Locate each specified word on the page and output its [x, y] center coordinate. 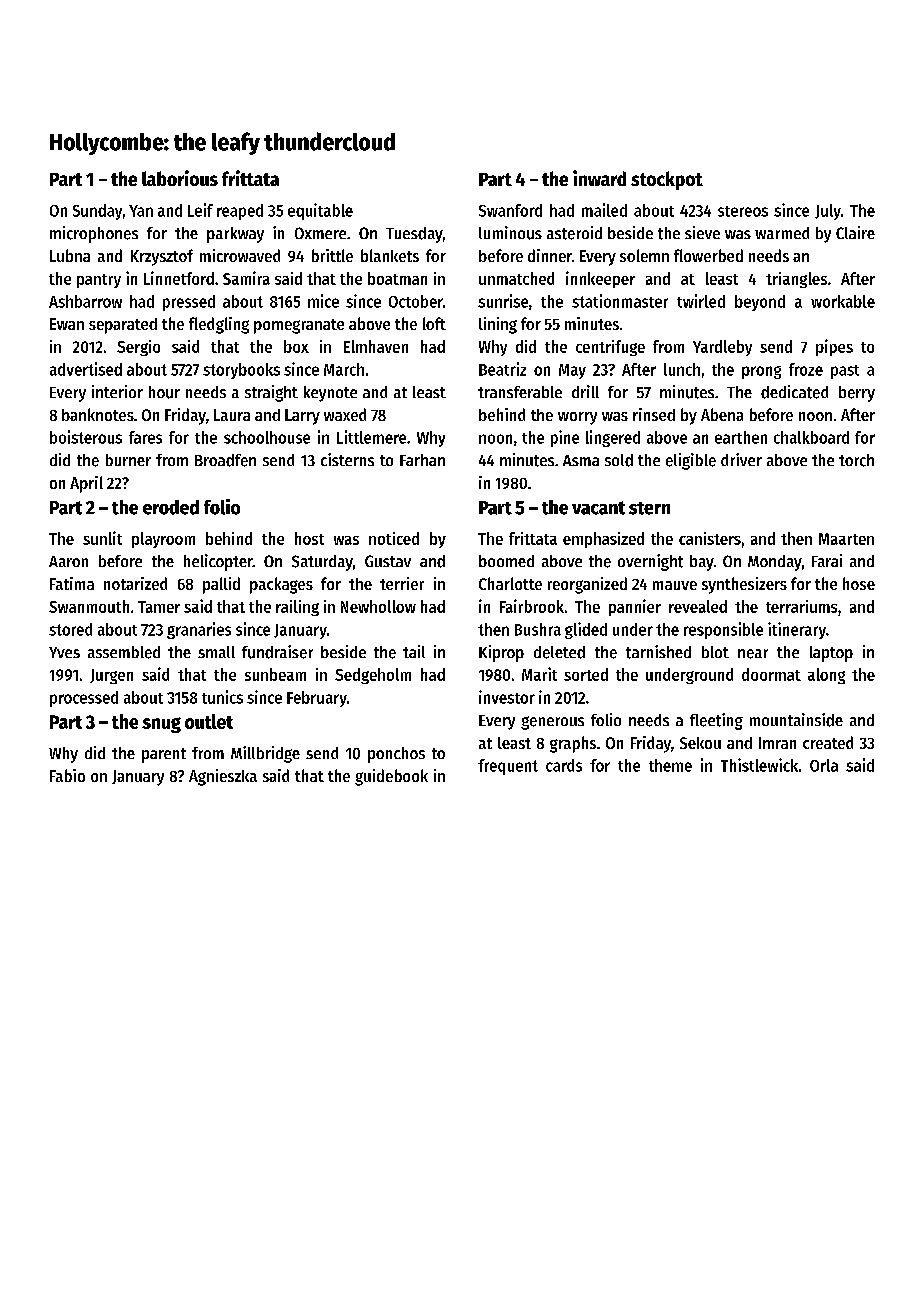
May [572, 371]
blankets [390, 255]
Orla [824, 765]
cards [564, 765]
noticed [394, 538]
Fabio [67, 775]
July [828, 212]
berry [857, 394]
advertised [86, 369]
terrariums [801, 606]
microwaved [240, 255]
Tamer [159, 607]
